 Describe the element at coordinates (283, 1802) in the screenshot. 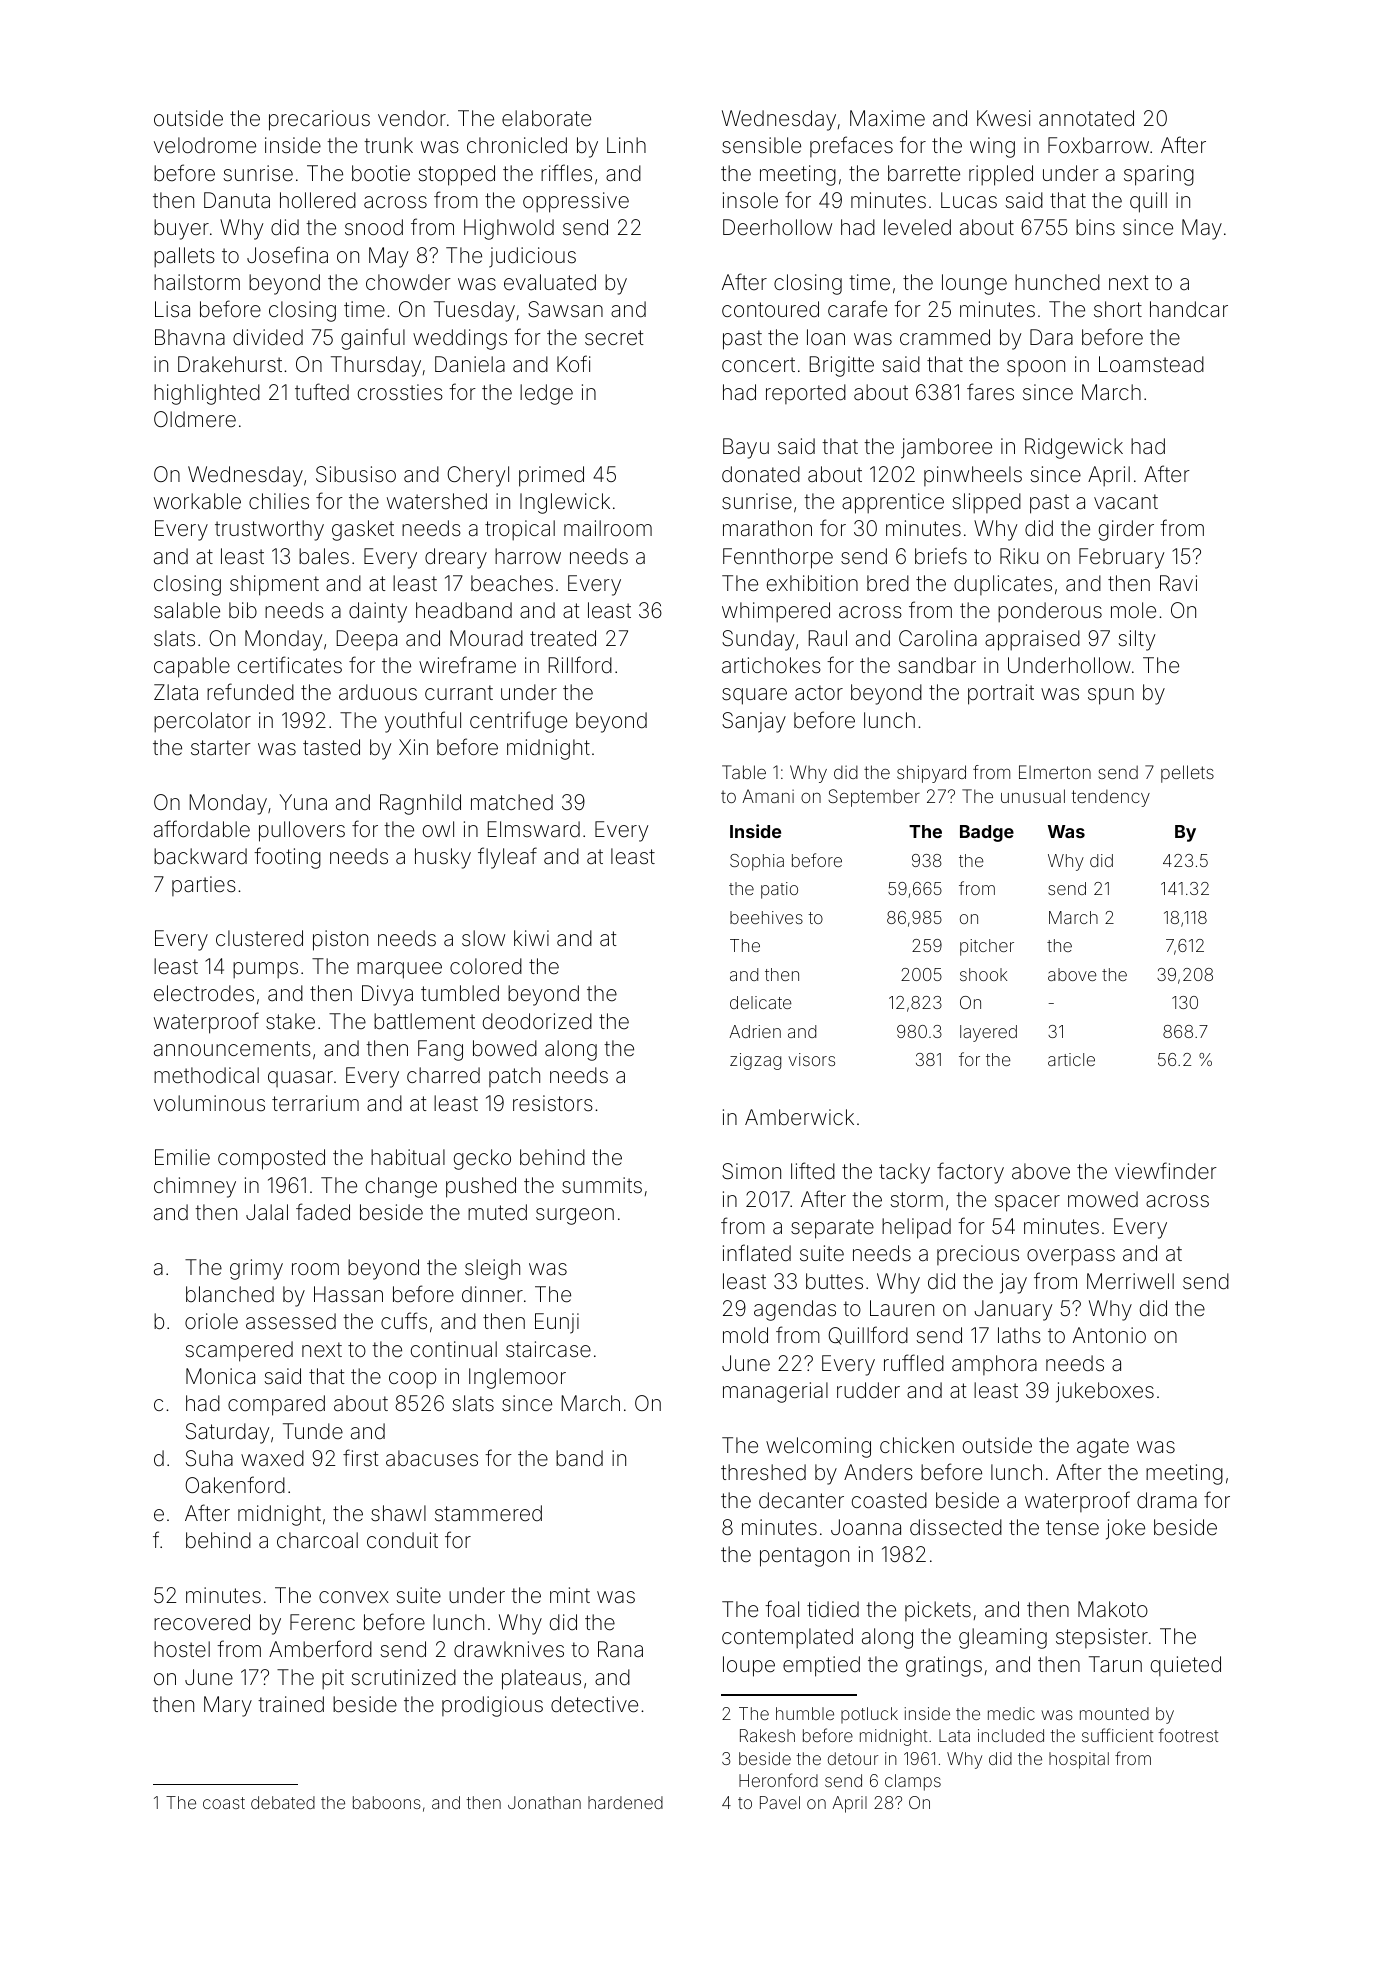

I see `debated` at that location.
